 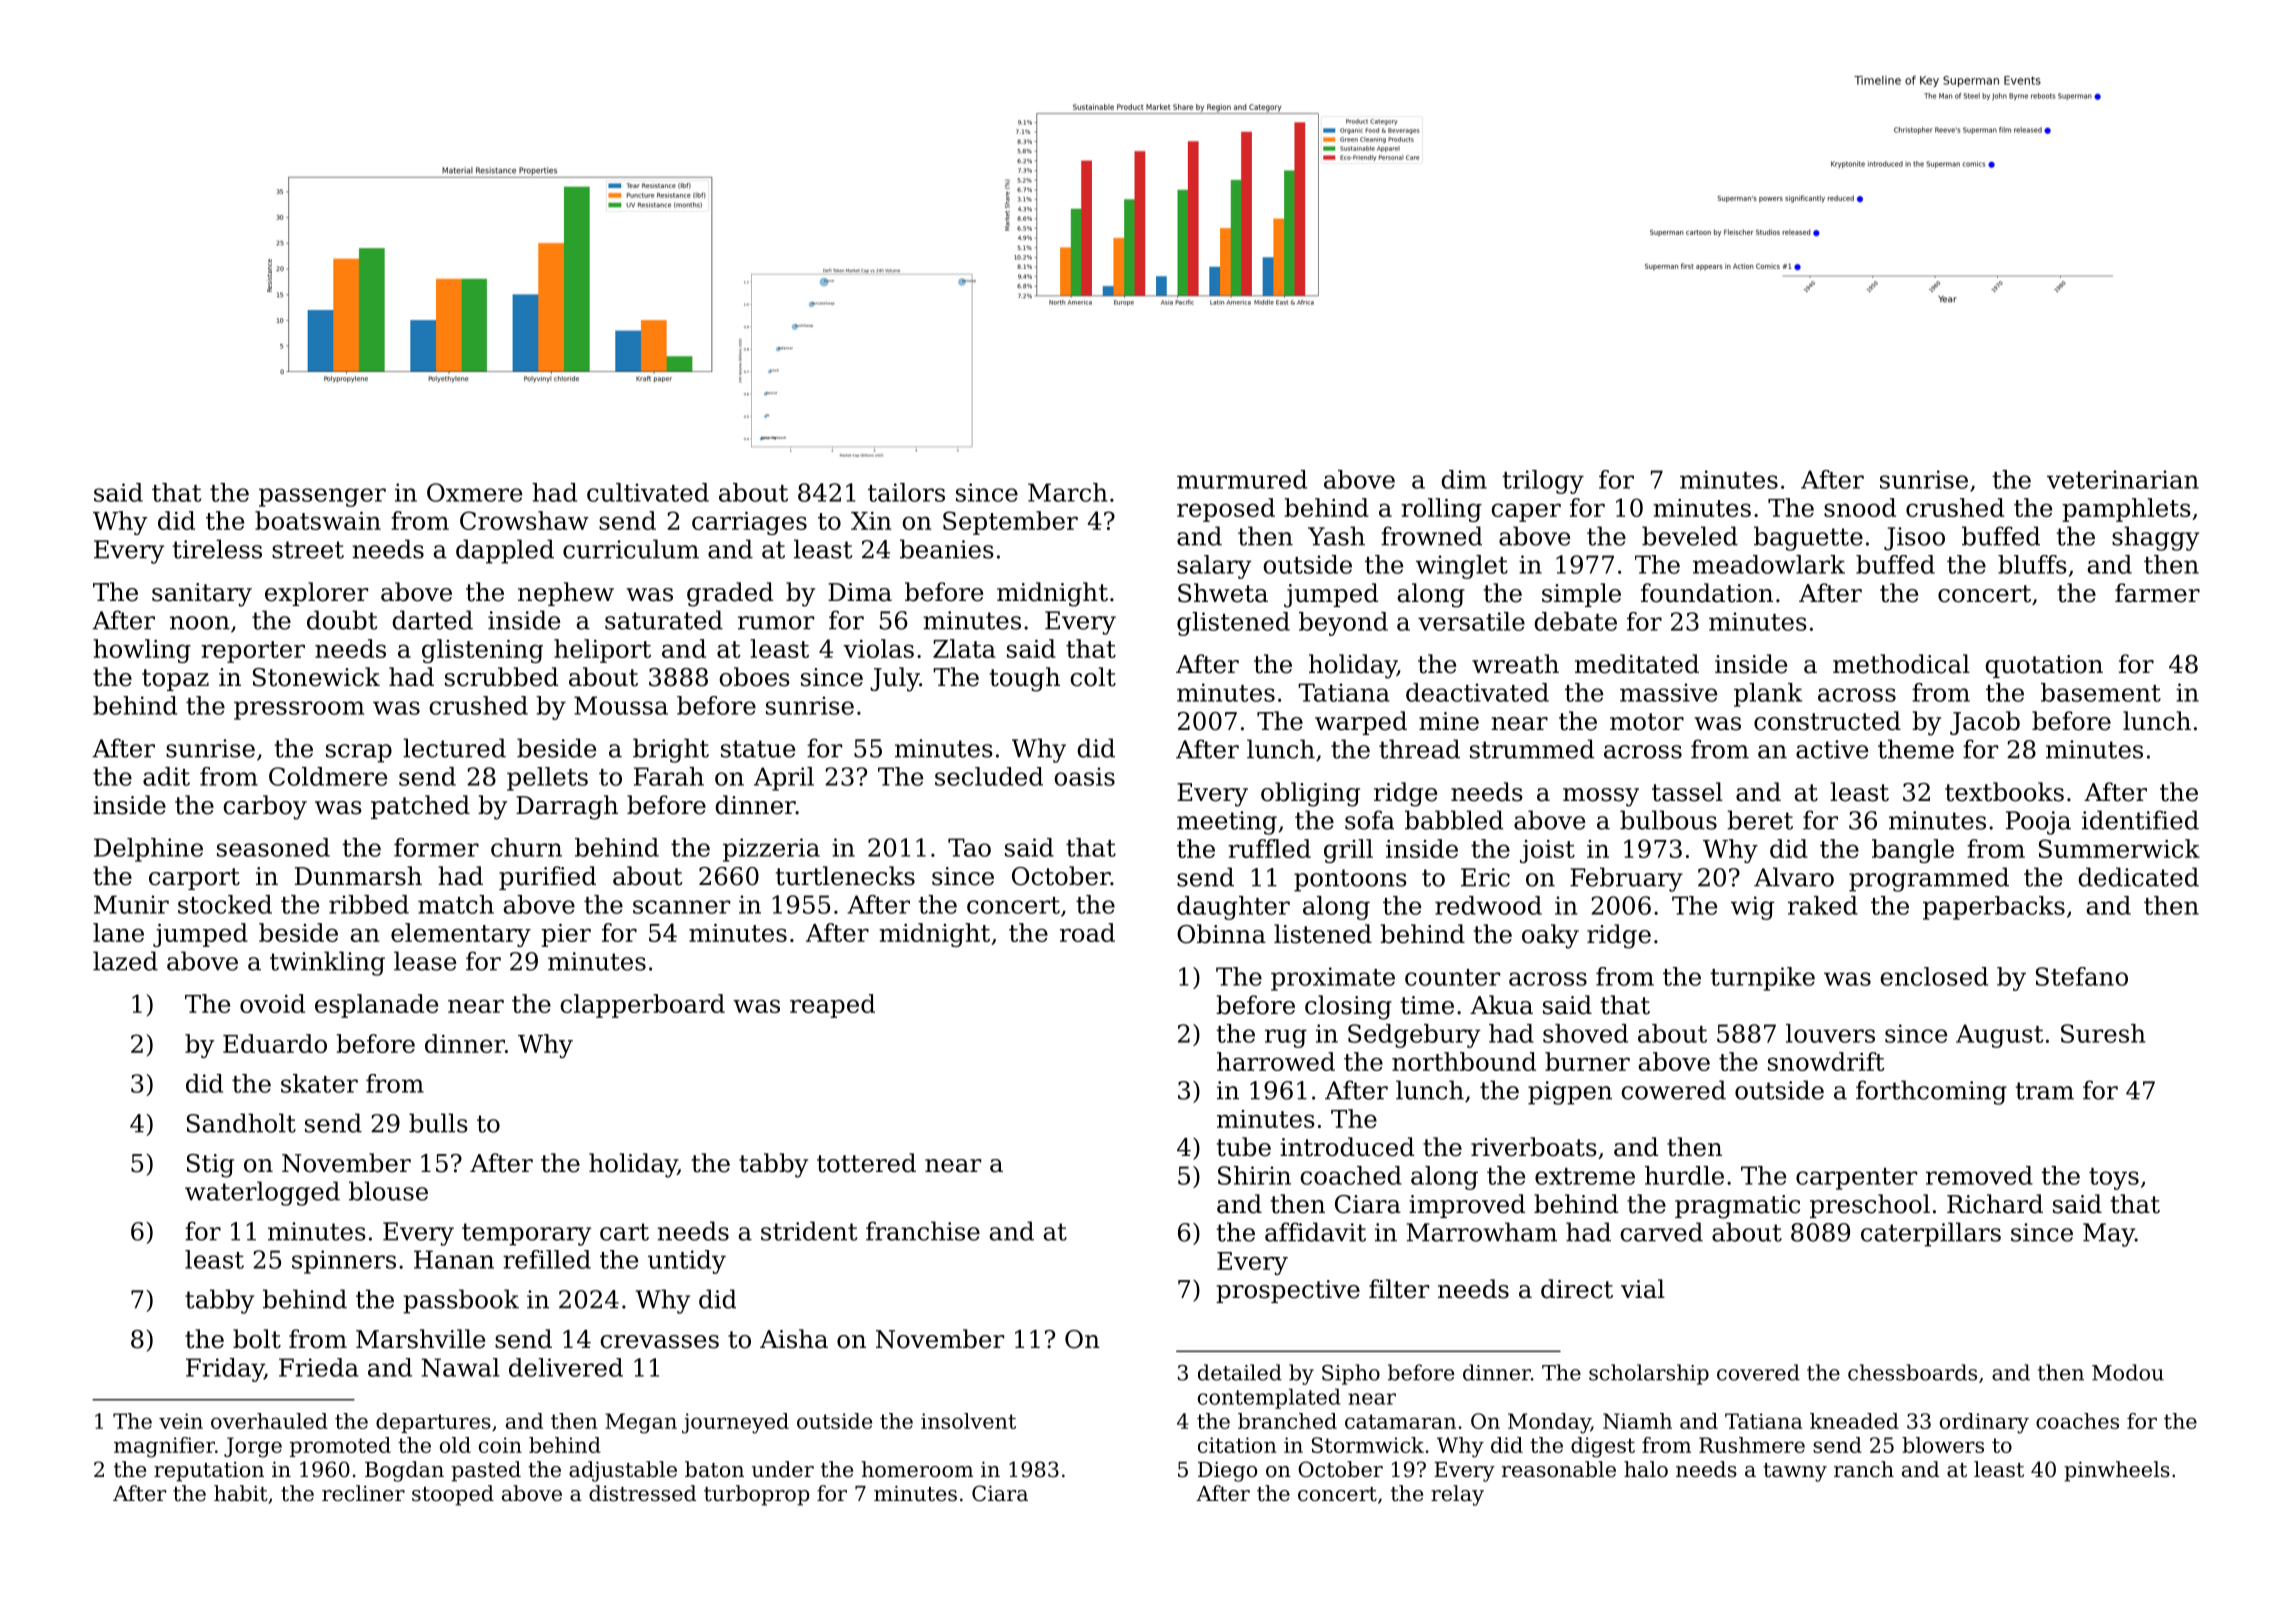 I want to click on murmured, so click(x=1242, y=479).
